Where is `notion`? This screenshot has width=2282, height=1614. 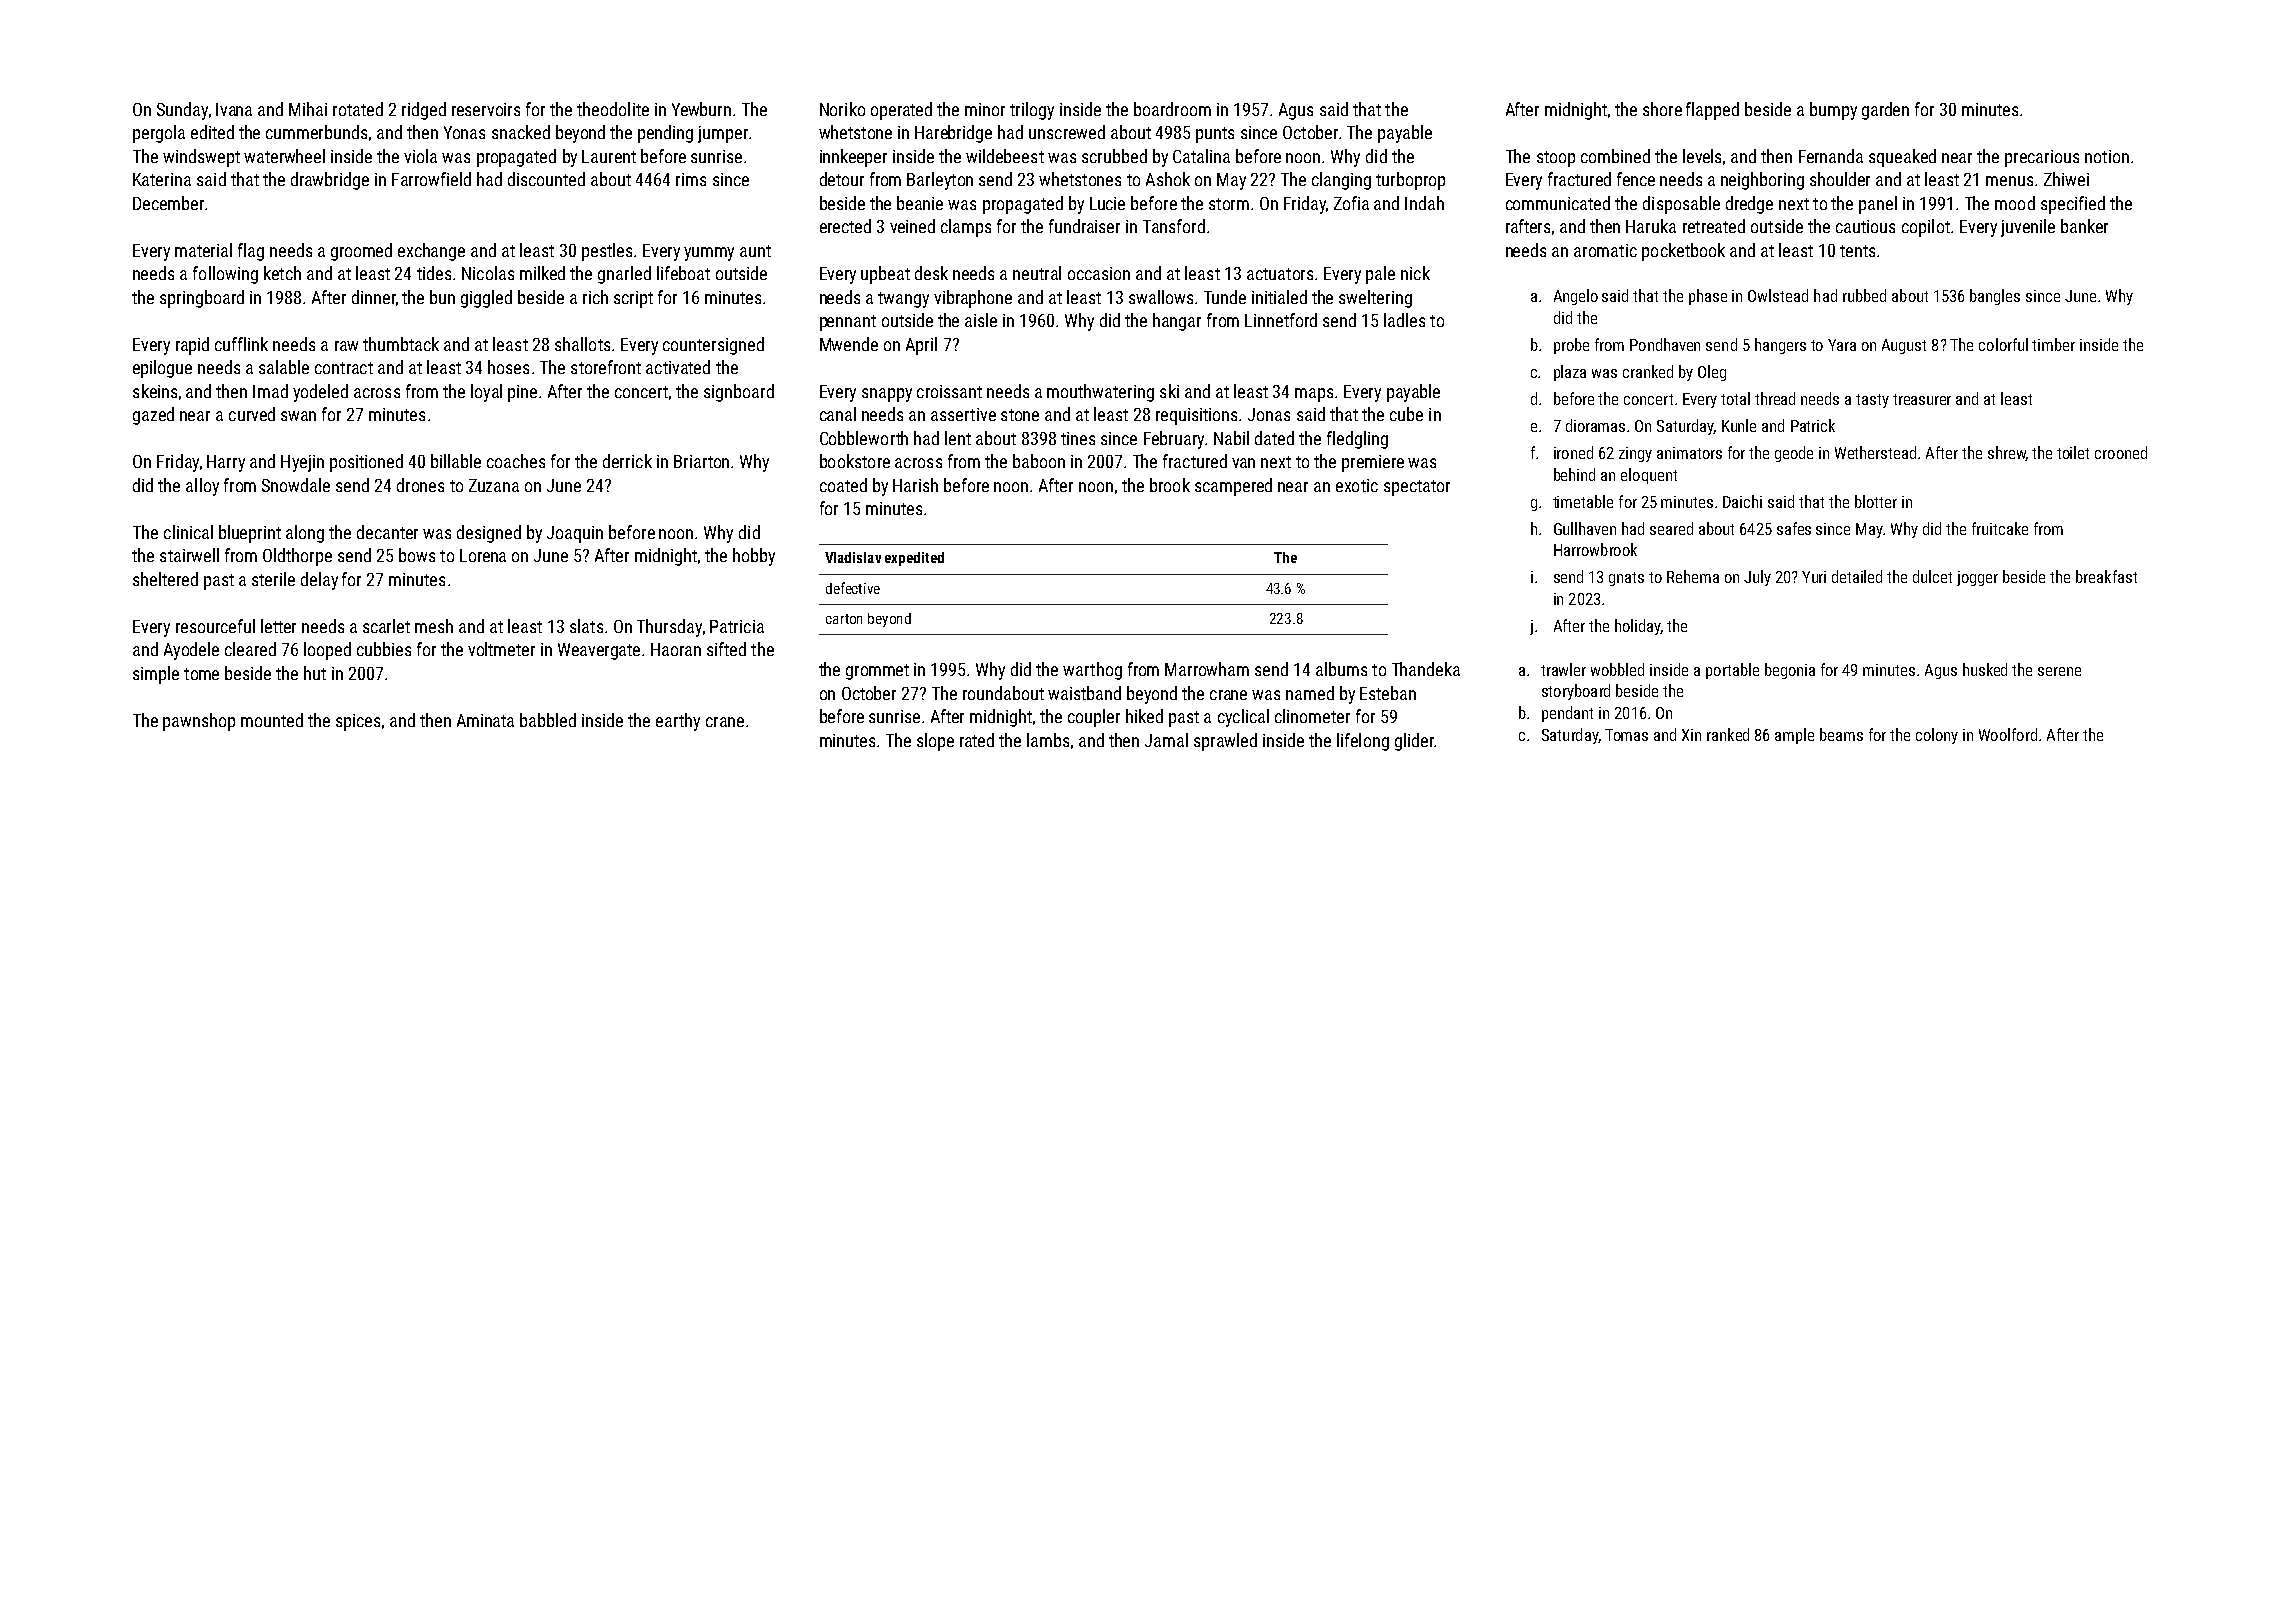
notion is located at coordinates (2107, 156).
